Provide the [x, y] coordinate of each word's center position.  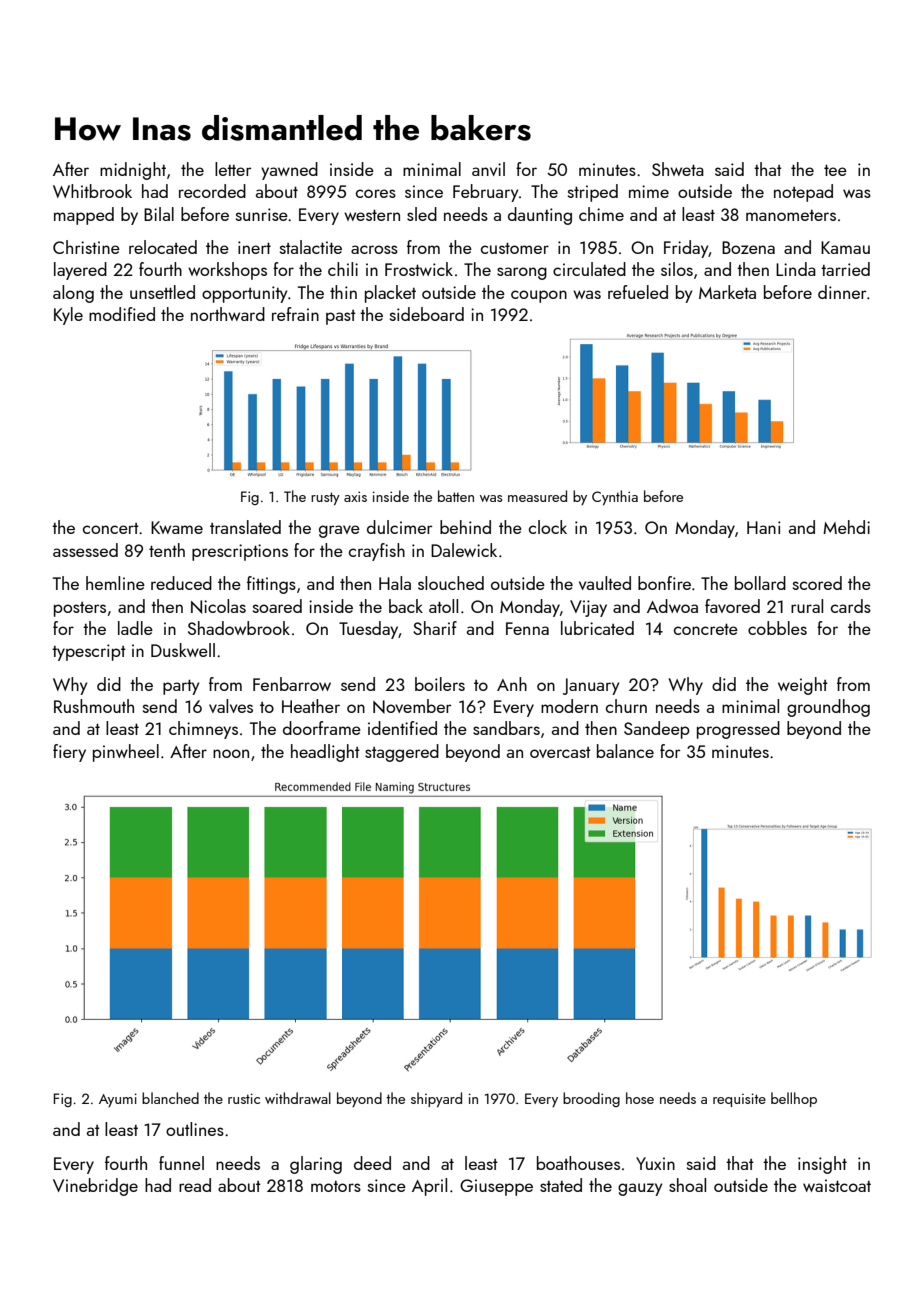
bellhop [794, 1099]
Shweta [678, 169]
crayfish [377, 552]
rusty [325, 498]
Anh [512, 684]
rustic [244, 1098]
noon [231, 753]
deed [372, 1163]
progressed [738, 730]
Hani [764, 527]
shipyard [436, 1099]
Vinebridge [95, 1187]
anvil [488, 169]
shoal [687, 1185]
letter [233, 169]
